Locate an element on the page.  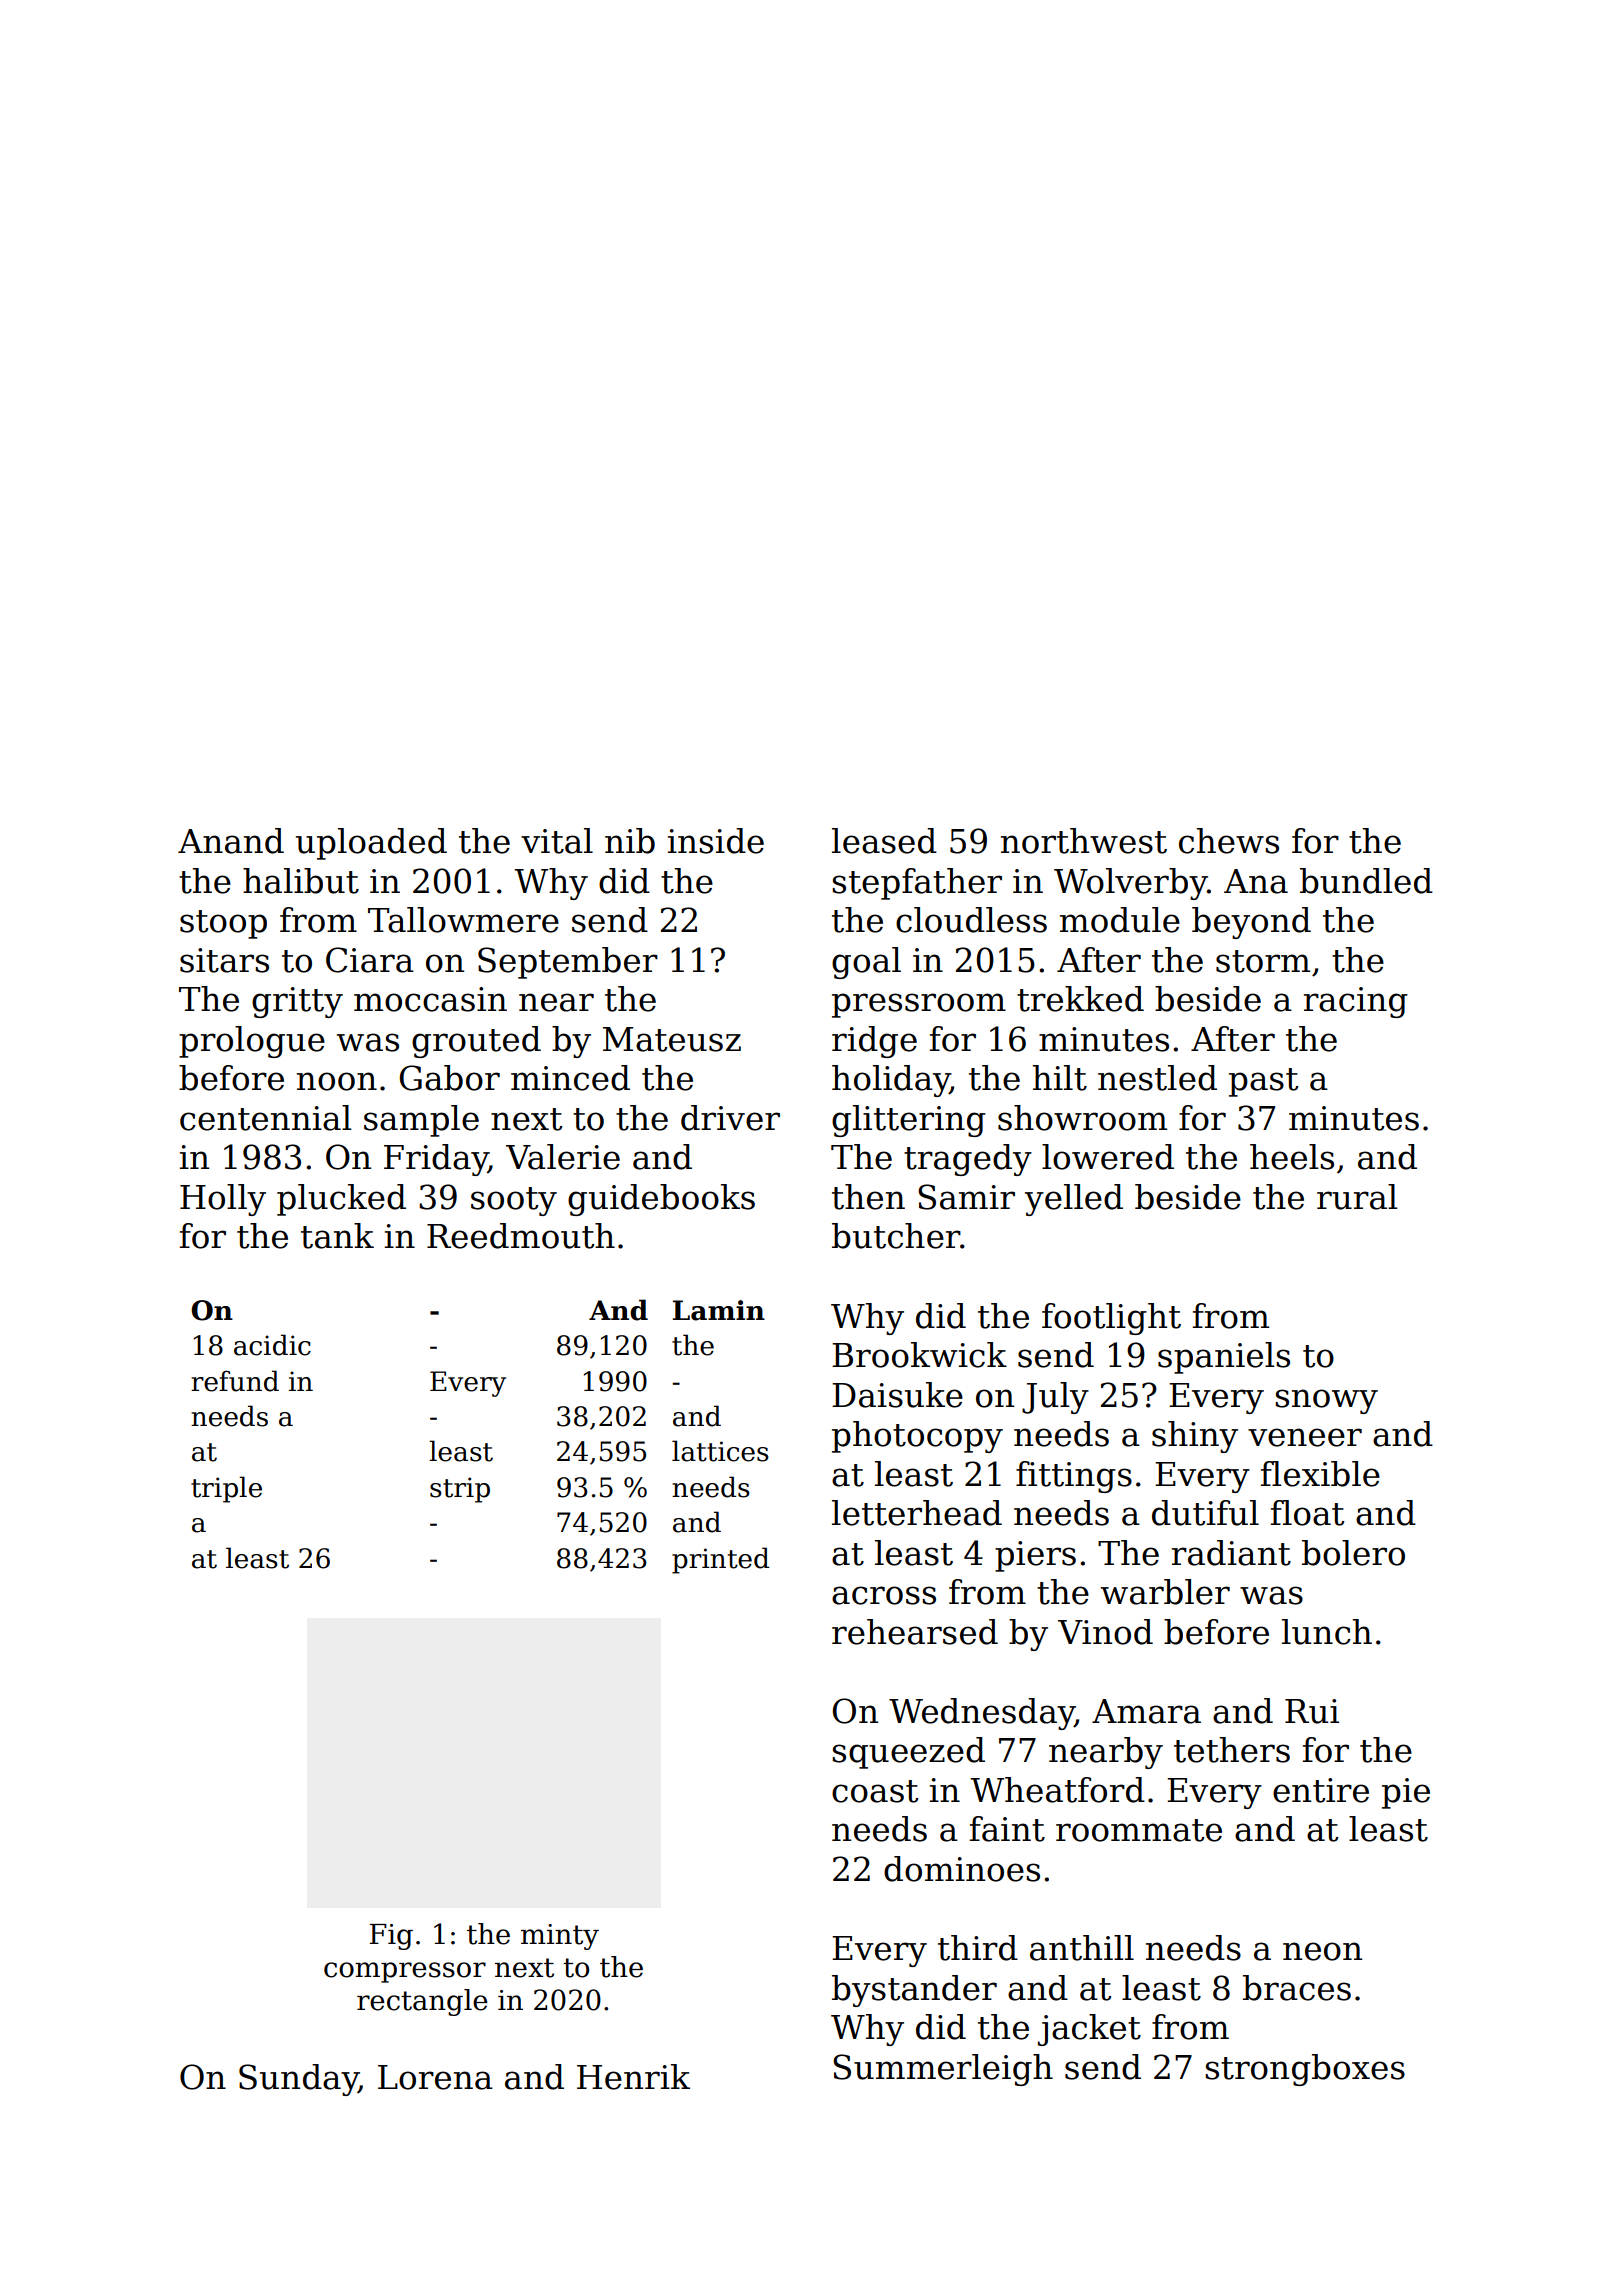
Mateusz is located at coordinates (672, 1039).
